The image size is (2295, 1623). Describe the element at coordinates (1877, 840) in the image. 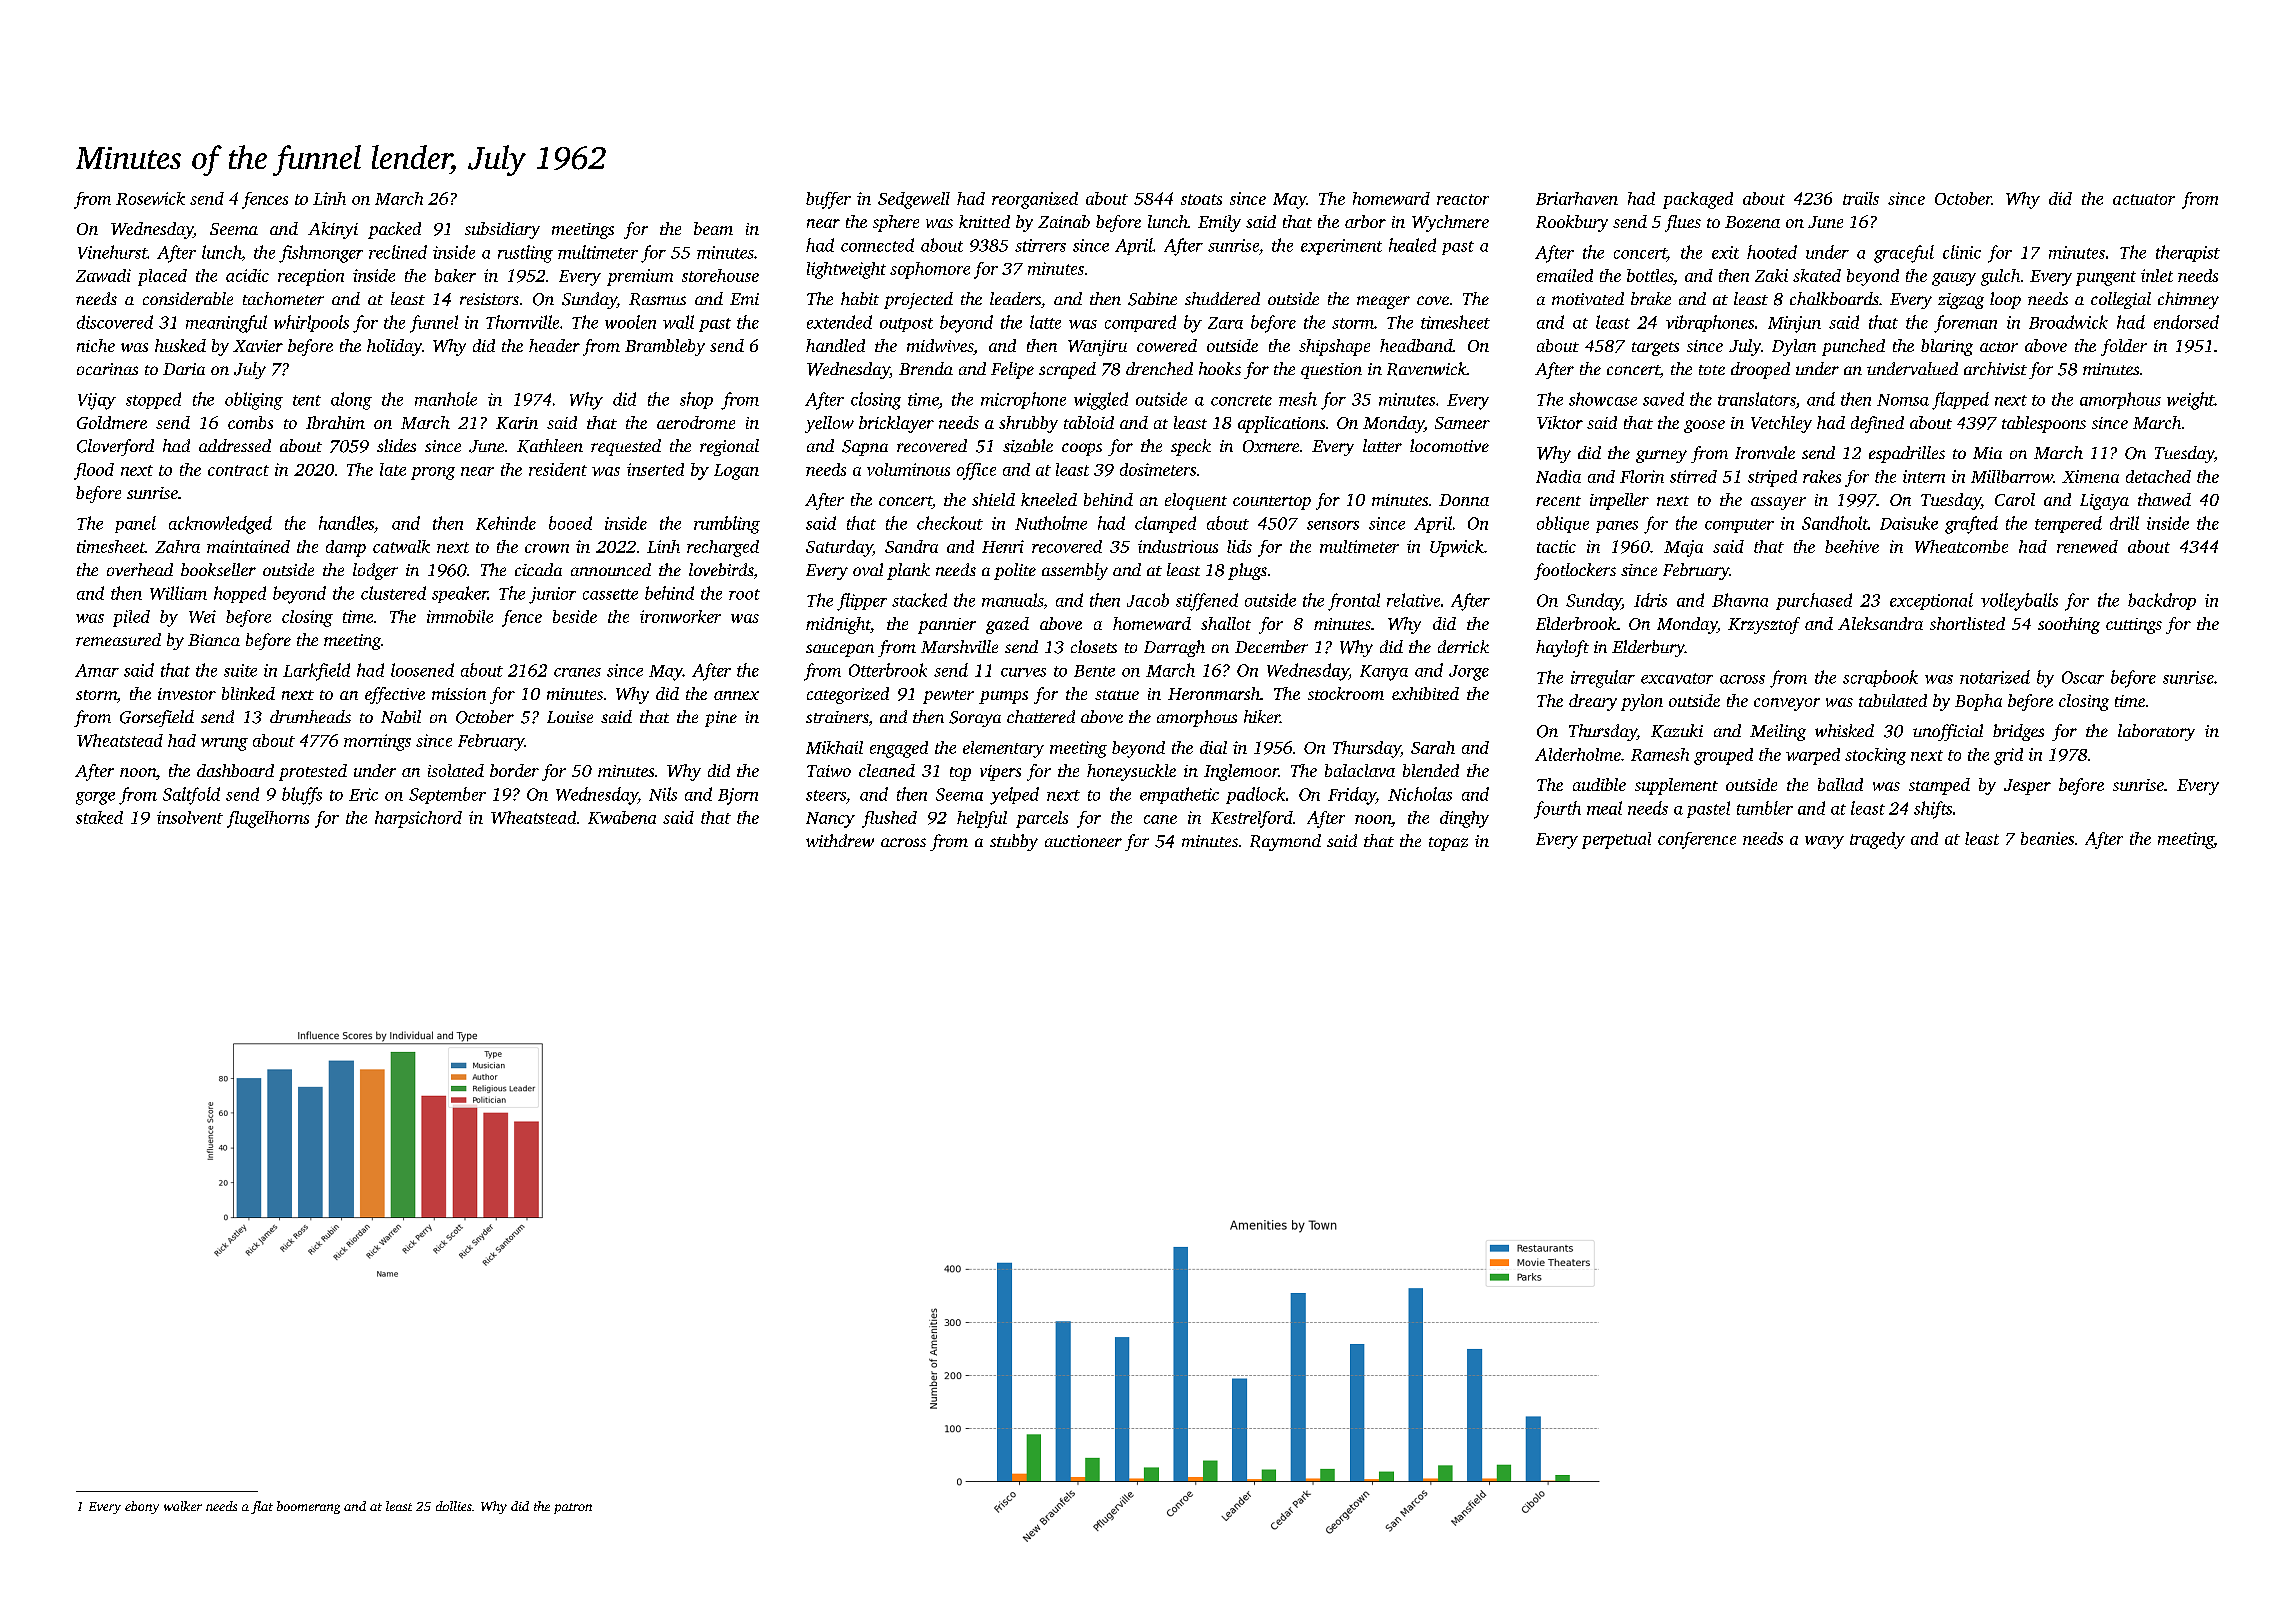

I see `tragedy` at that location.
